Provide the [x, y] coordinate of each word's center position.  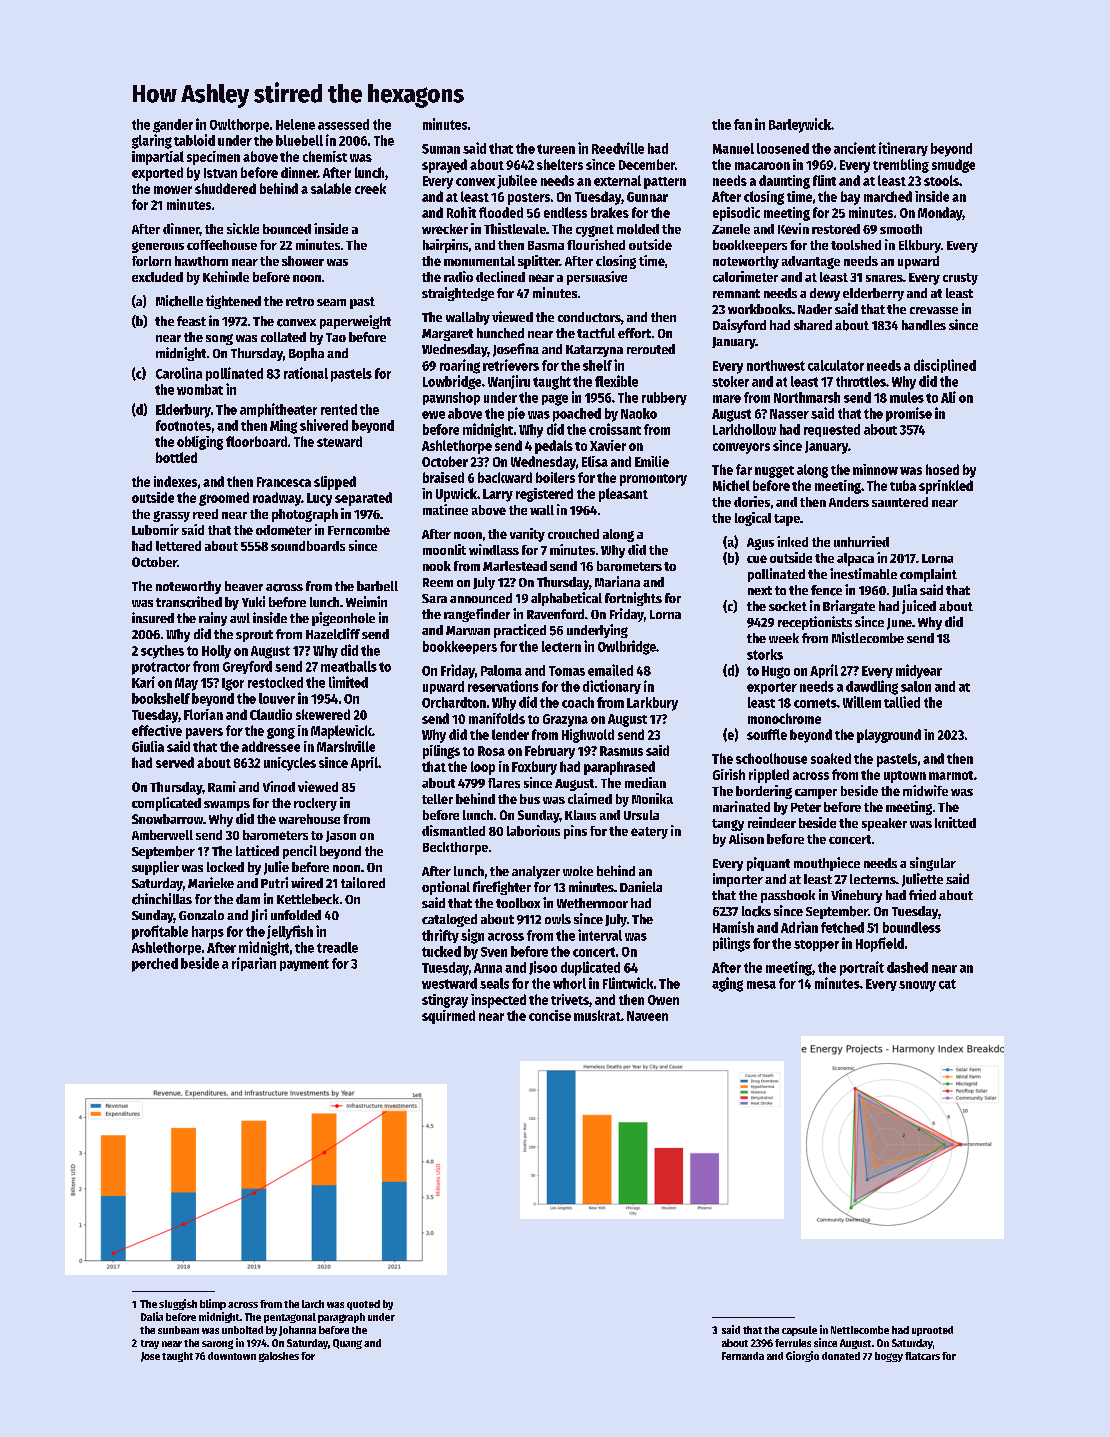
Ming [283, 426]
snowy [917, 986]
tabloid [194, 140]
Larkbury [652, 704]
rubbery [664, 398]
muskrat [597, 1015]
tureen [556, 149]
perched [155, 965]
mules [907, 397]
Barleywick [800, 125]
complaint [928, 575]
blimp [213, 1304]
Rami [222, 786]
